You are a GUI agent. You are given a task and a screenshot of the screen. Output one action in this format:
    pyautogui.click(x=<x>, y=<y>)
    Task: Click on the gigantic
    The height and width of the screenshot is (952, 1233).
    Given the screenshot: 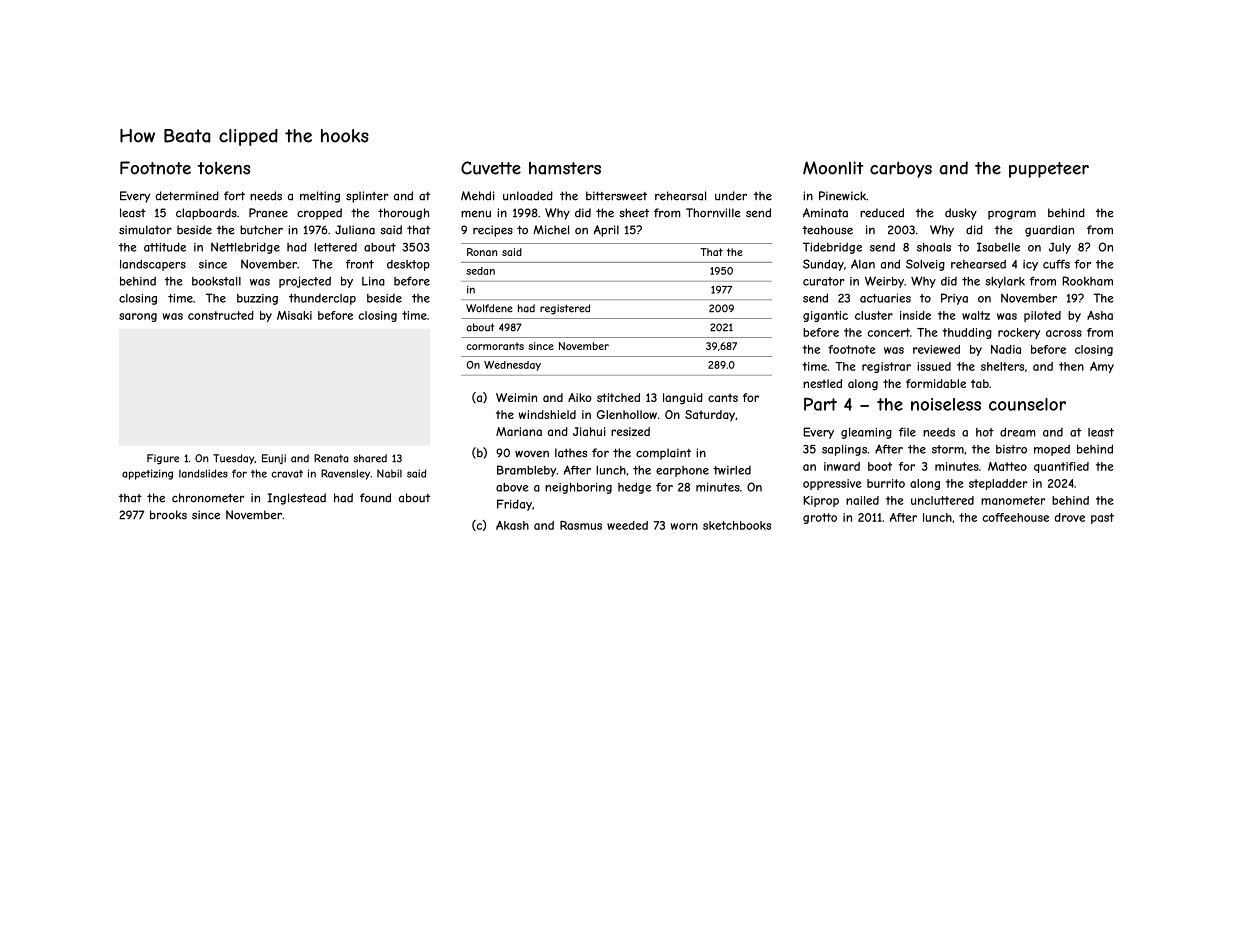 What is the action you would take?
    pyautogui.click(x=825, y=316)
